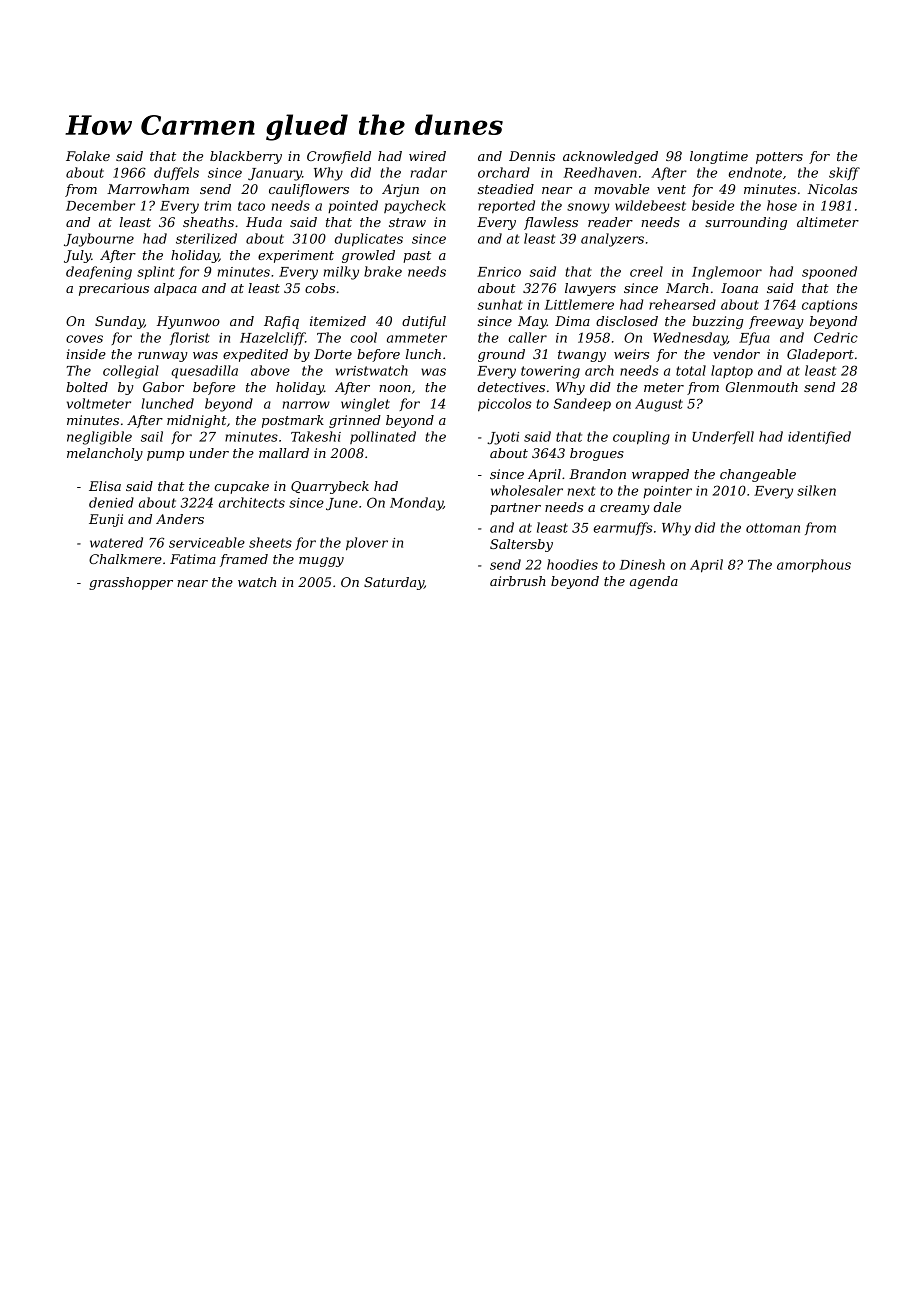 This document has height=1308, width=924. What do you see at coordinates (836, 337) in the document?
I see `Cedric` at bounding box center [836, 337].
